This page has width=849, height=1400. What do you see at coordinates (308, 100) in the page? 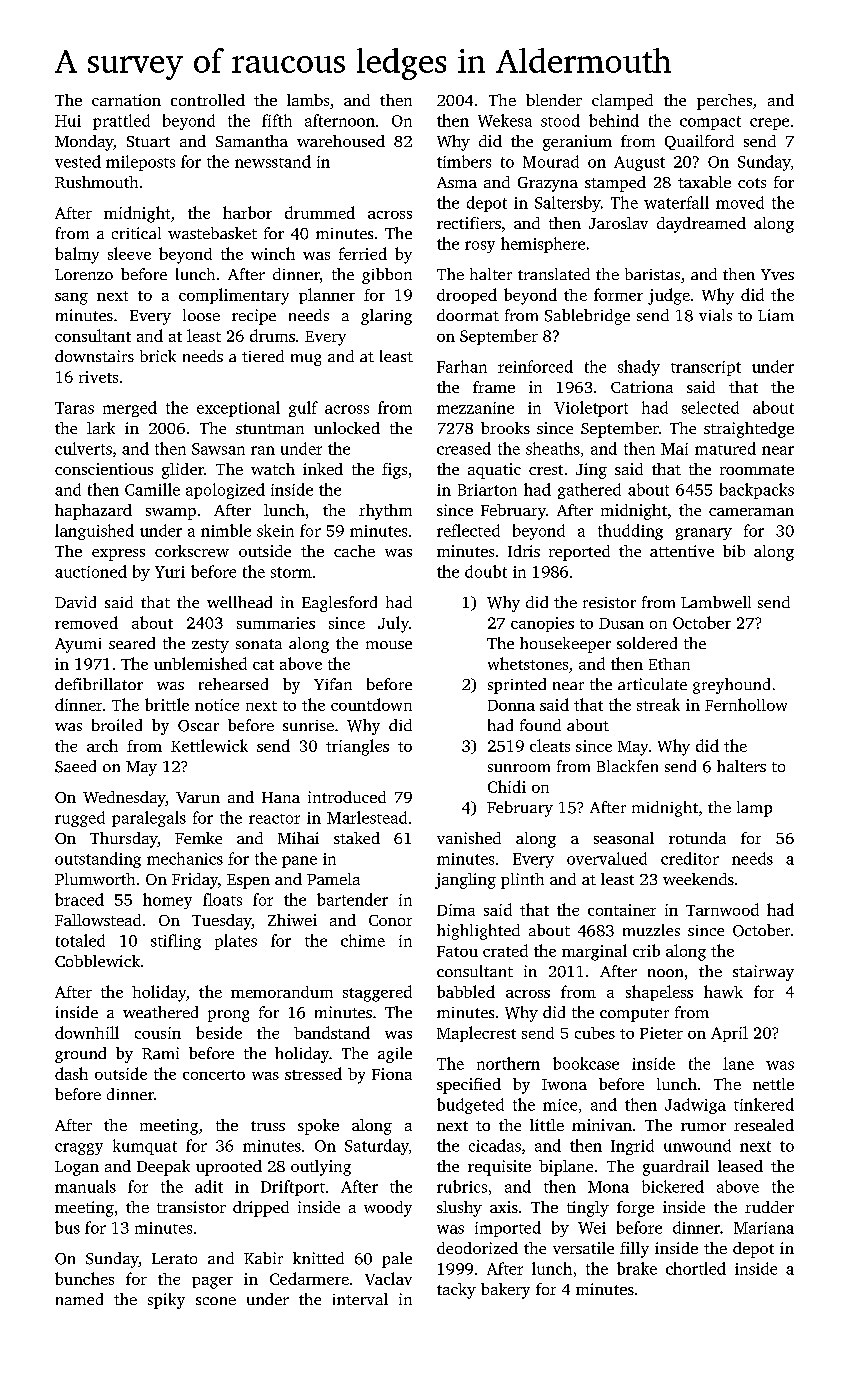
I see `lambs` at bounding box center [308, 100].
